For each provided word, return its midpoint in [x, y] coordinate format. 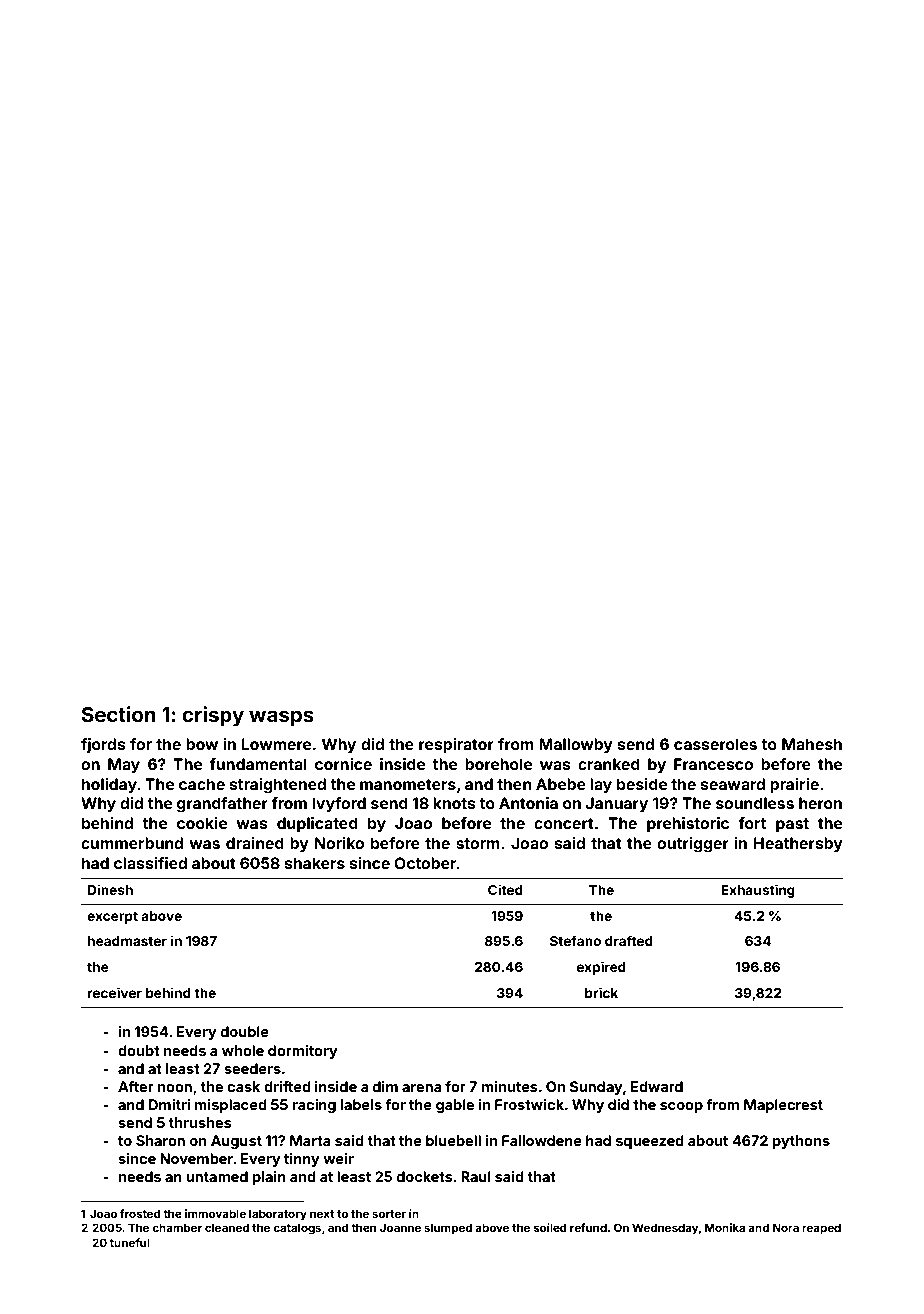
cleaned [227, 1227]
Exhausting [758, 891]
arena [422, 1088]
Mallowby [576, 746]
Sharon [160, 1140]
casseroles [715, 744]
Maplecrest [783, 1106]
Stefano [575, 940]
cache [202, 784]
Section [119, 714]
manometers [408, 784]
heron [820, 803]
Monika [725, 1227]
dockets [425, 1176]
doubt [139, 1050]
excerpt [112, 917]
